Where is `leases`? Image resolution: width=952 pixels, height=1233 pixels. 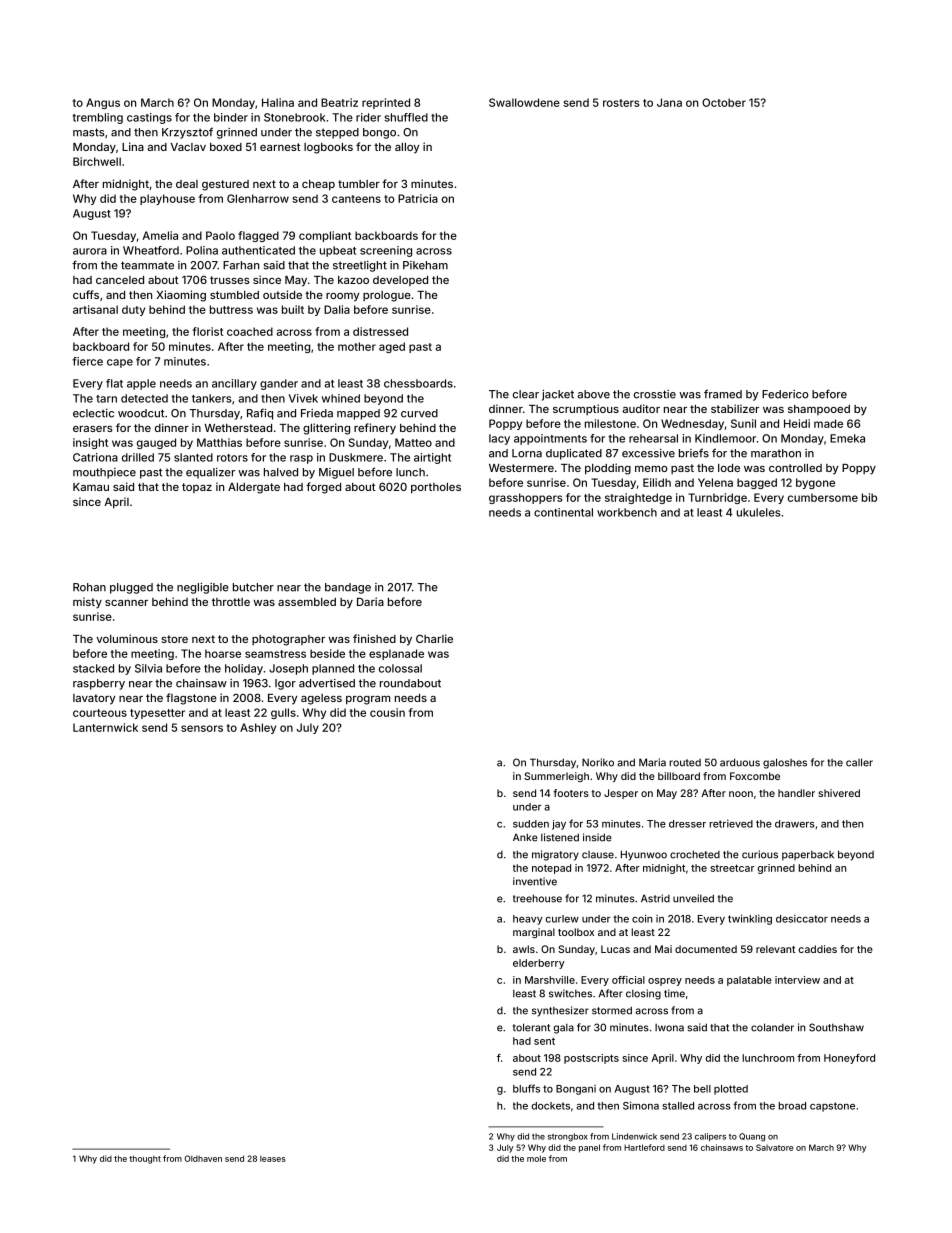 leases is located at coordinates (273, 1158).
